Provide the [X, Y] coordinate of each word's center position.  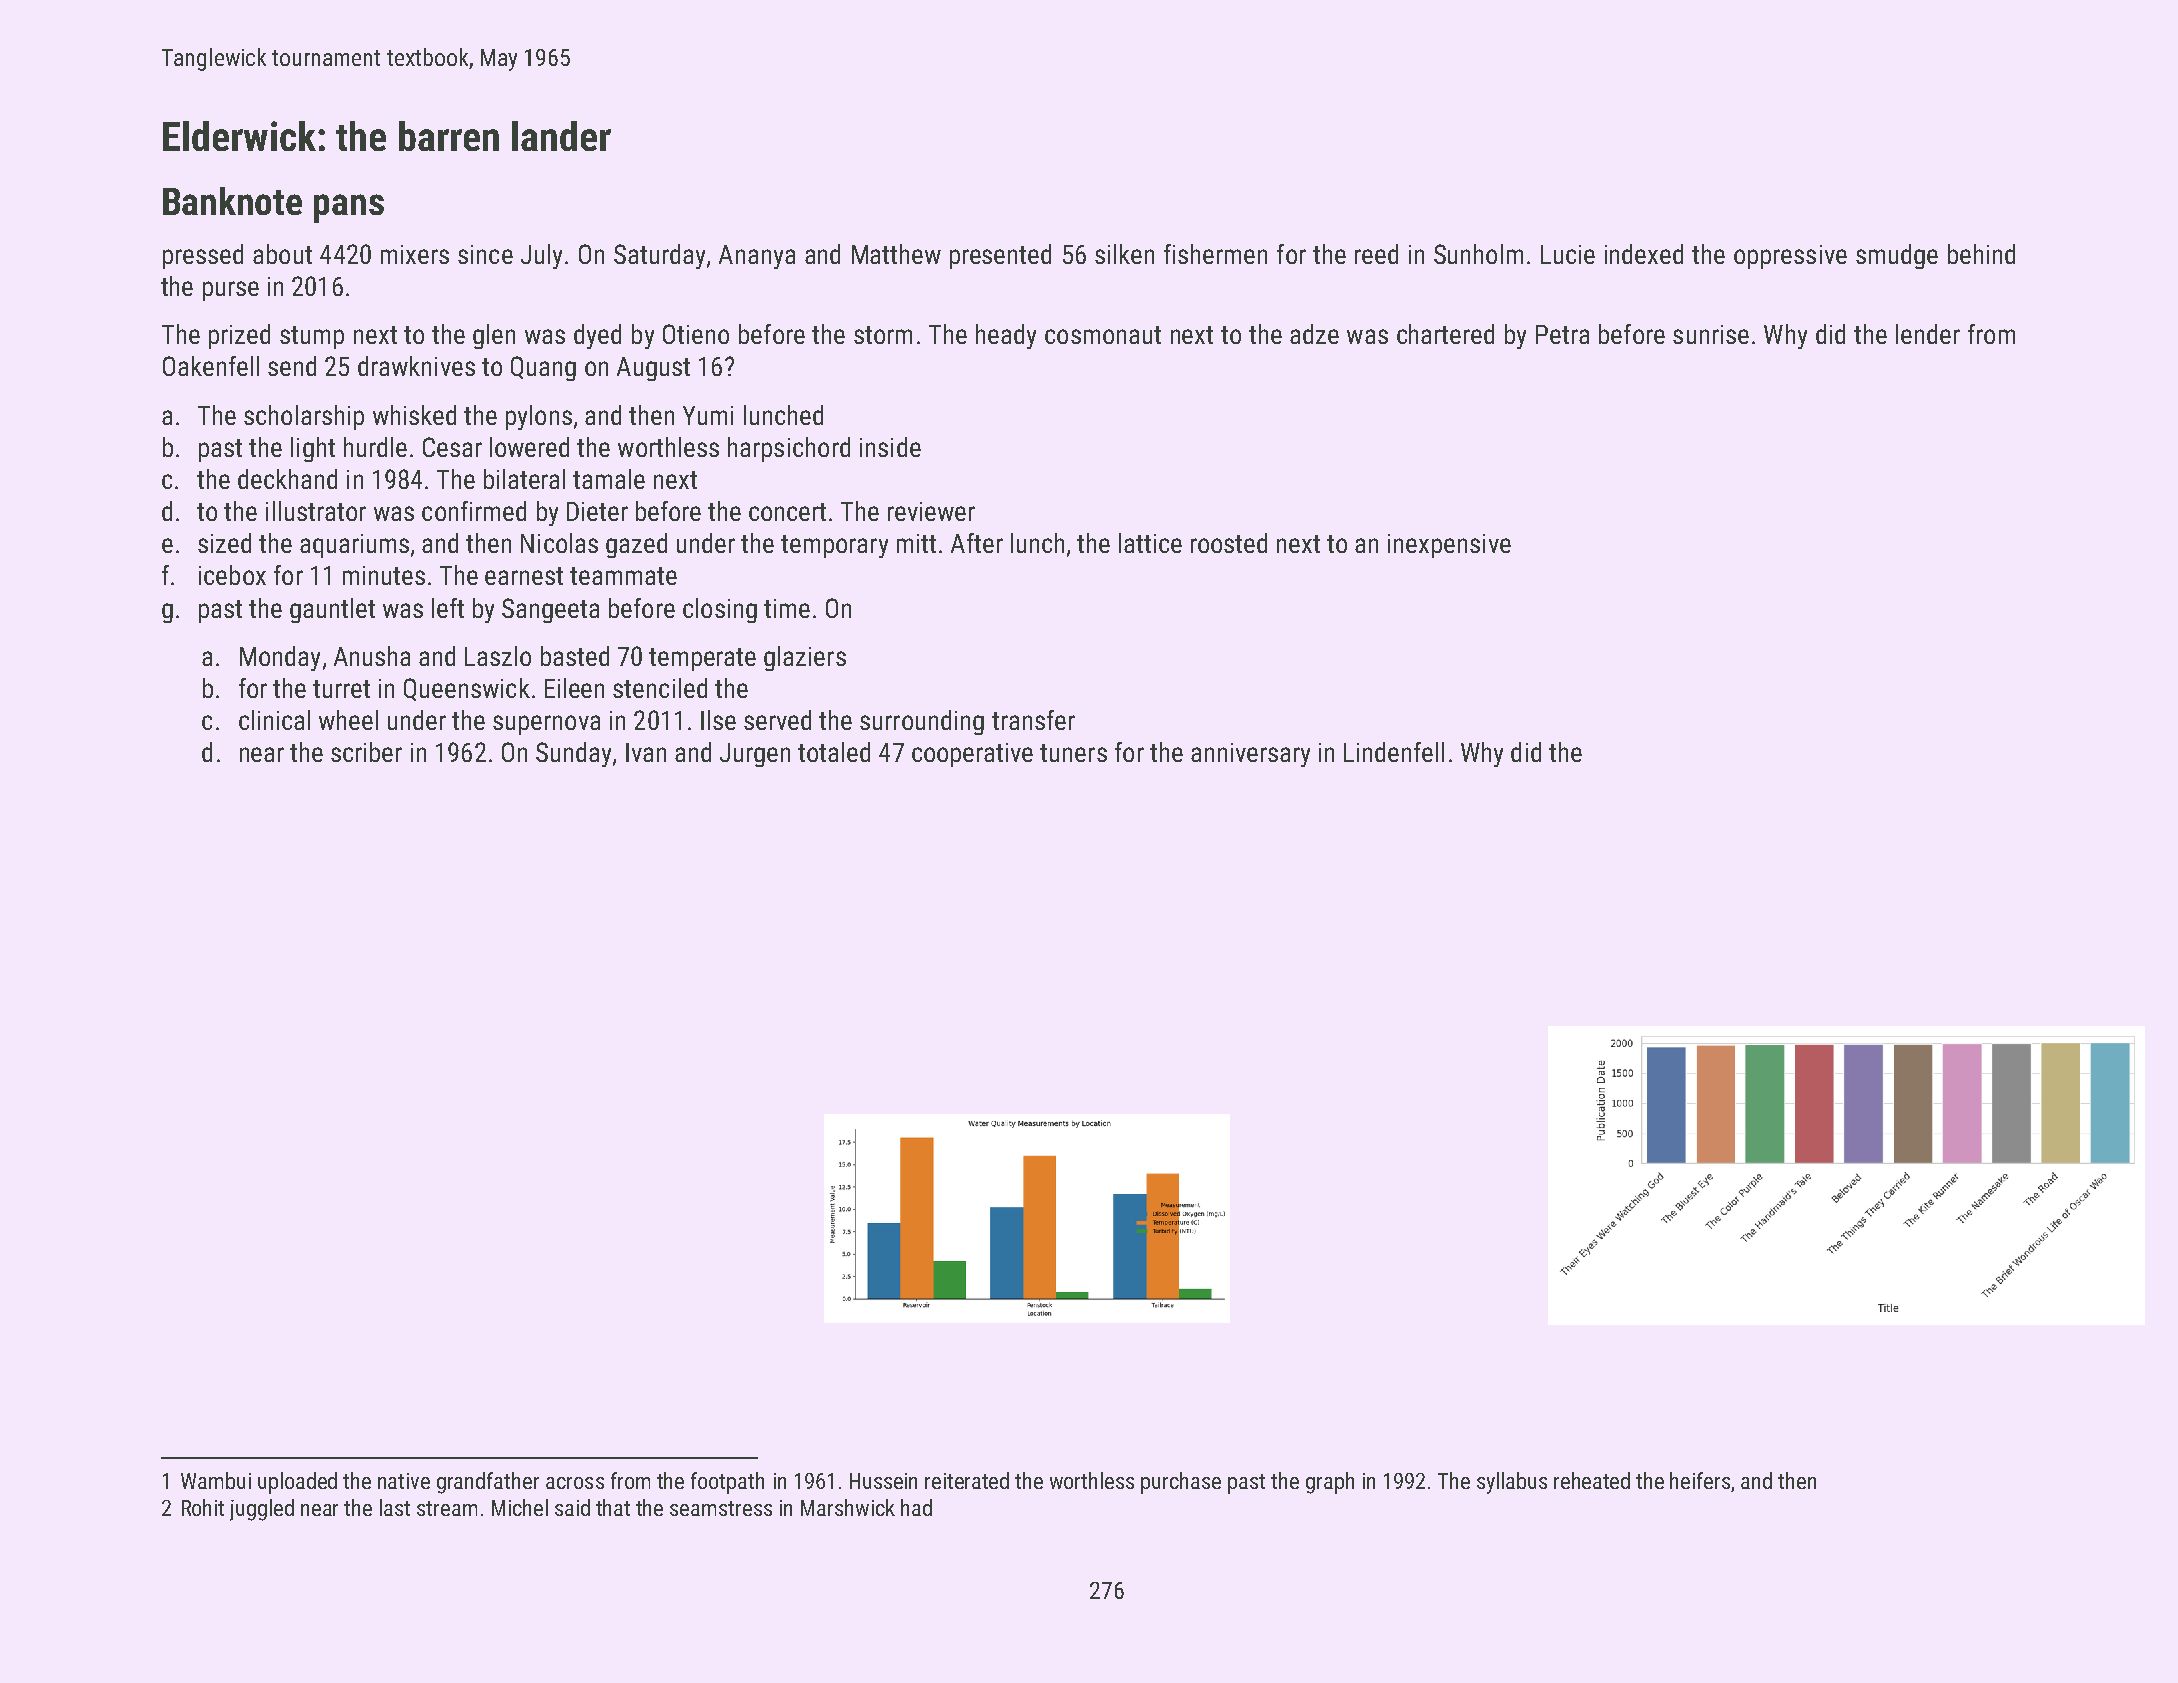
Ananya [757, 257]
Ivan [646, 752]
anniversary [1250, 755]
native [404, 1481]
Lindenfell [1394, 752]
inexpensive [1449, 546]
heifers [1700, 1480]
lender [1928, 334]
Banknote [232, 201]
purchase [1181, 1483]
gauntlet [332, 610]
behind [1981, 254]
